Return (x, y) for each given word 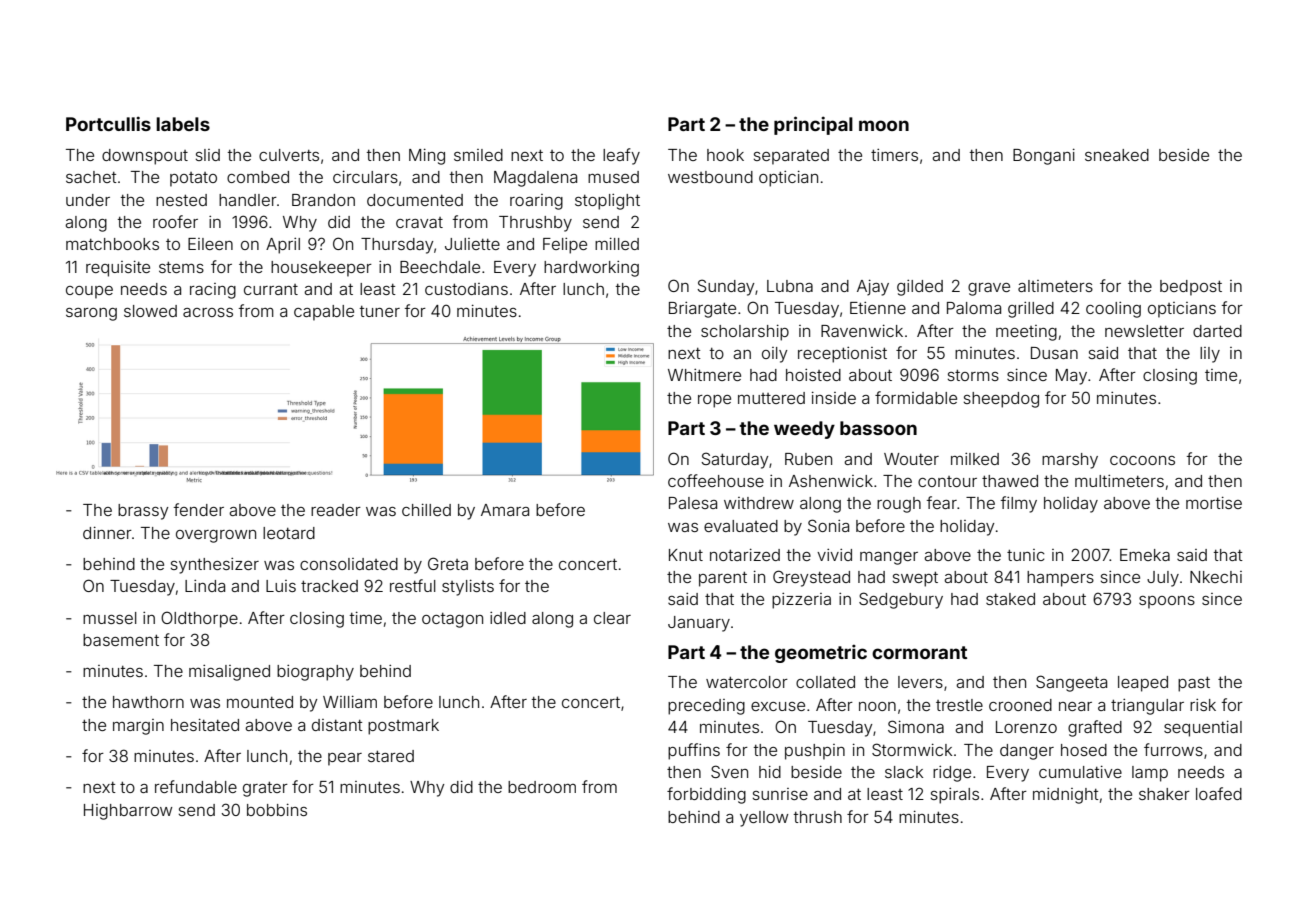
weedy (804, 430)
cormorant (919, 652)
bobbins (277, 810)
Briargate (702, 310)
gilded (920, 288)
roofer (175, 221)
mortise (1214, 503)
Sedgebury (901, 600)
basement (121, 640)
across (208, 312)
